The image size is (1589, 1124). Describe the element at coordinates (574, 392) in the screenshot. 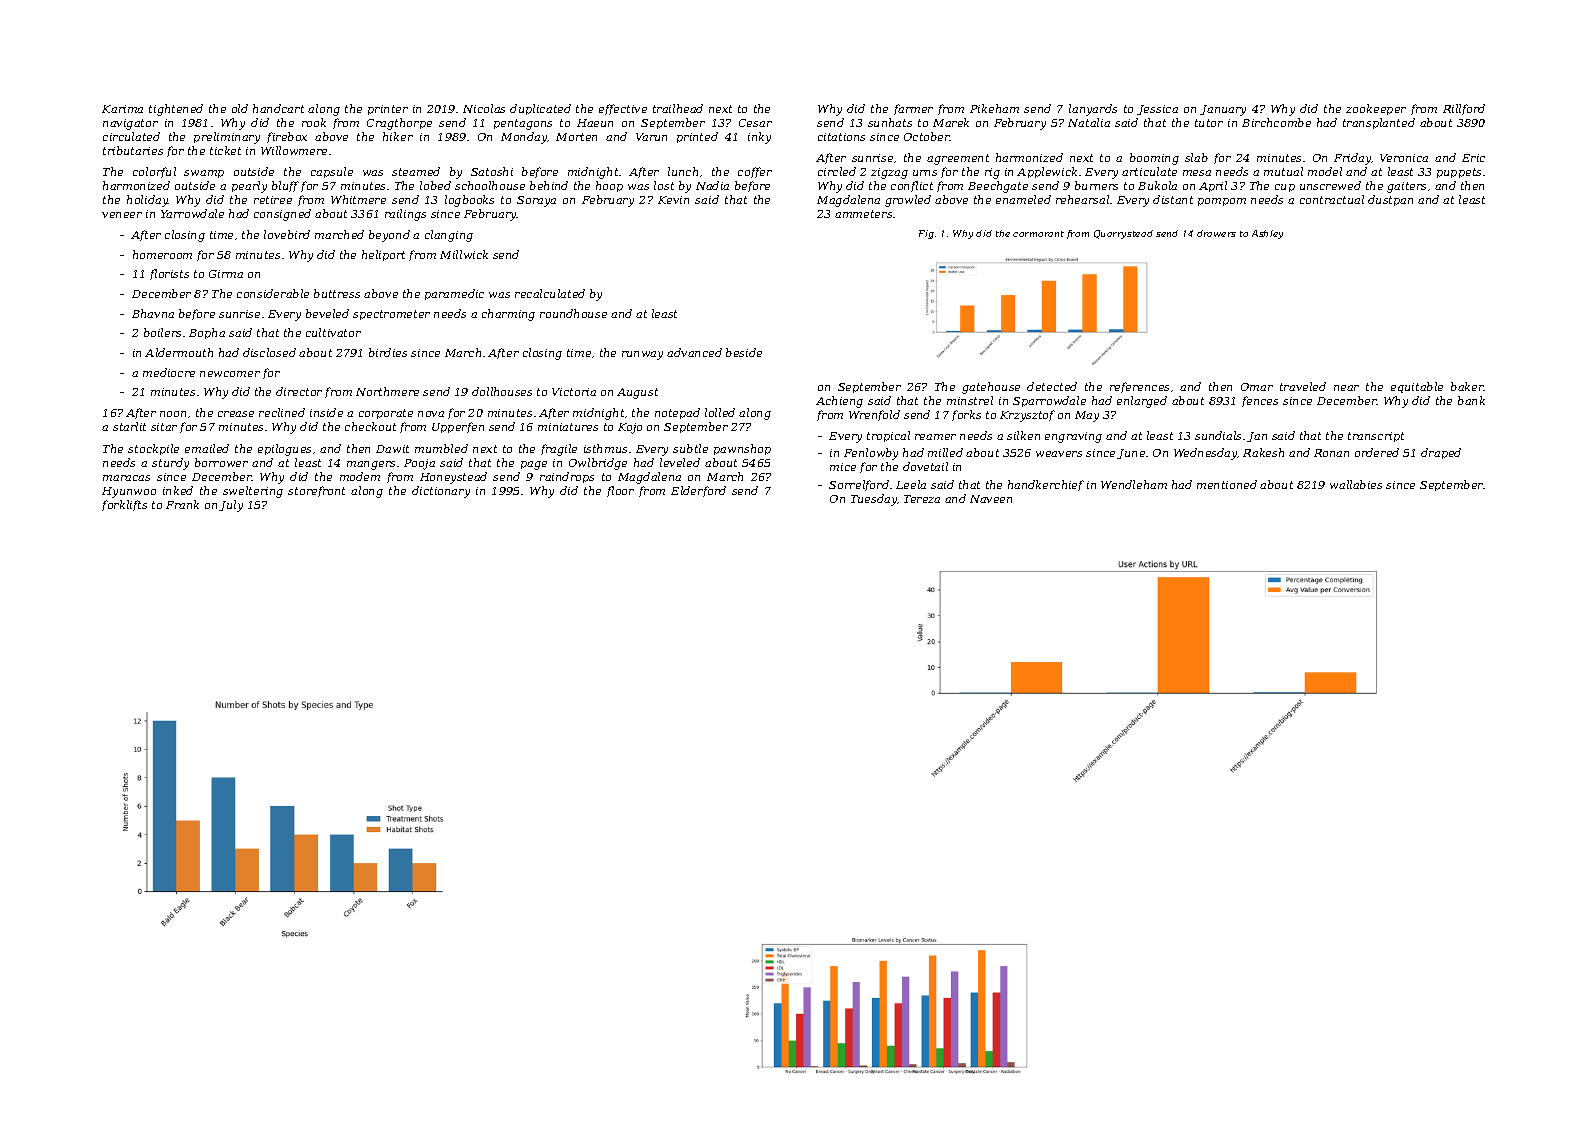

I see `Victoria` at that location.
